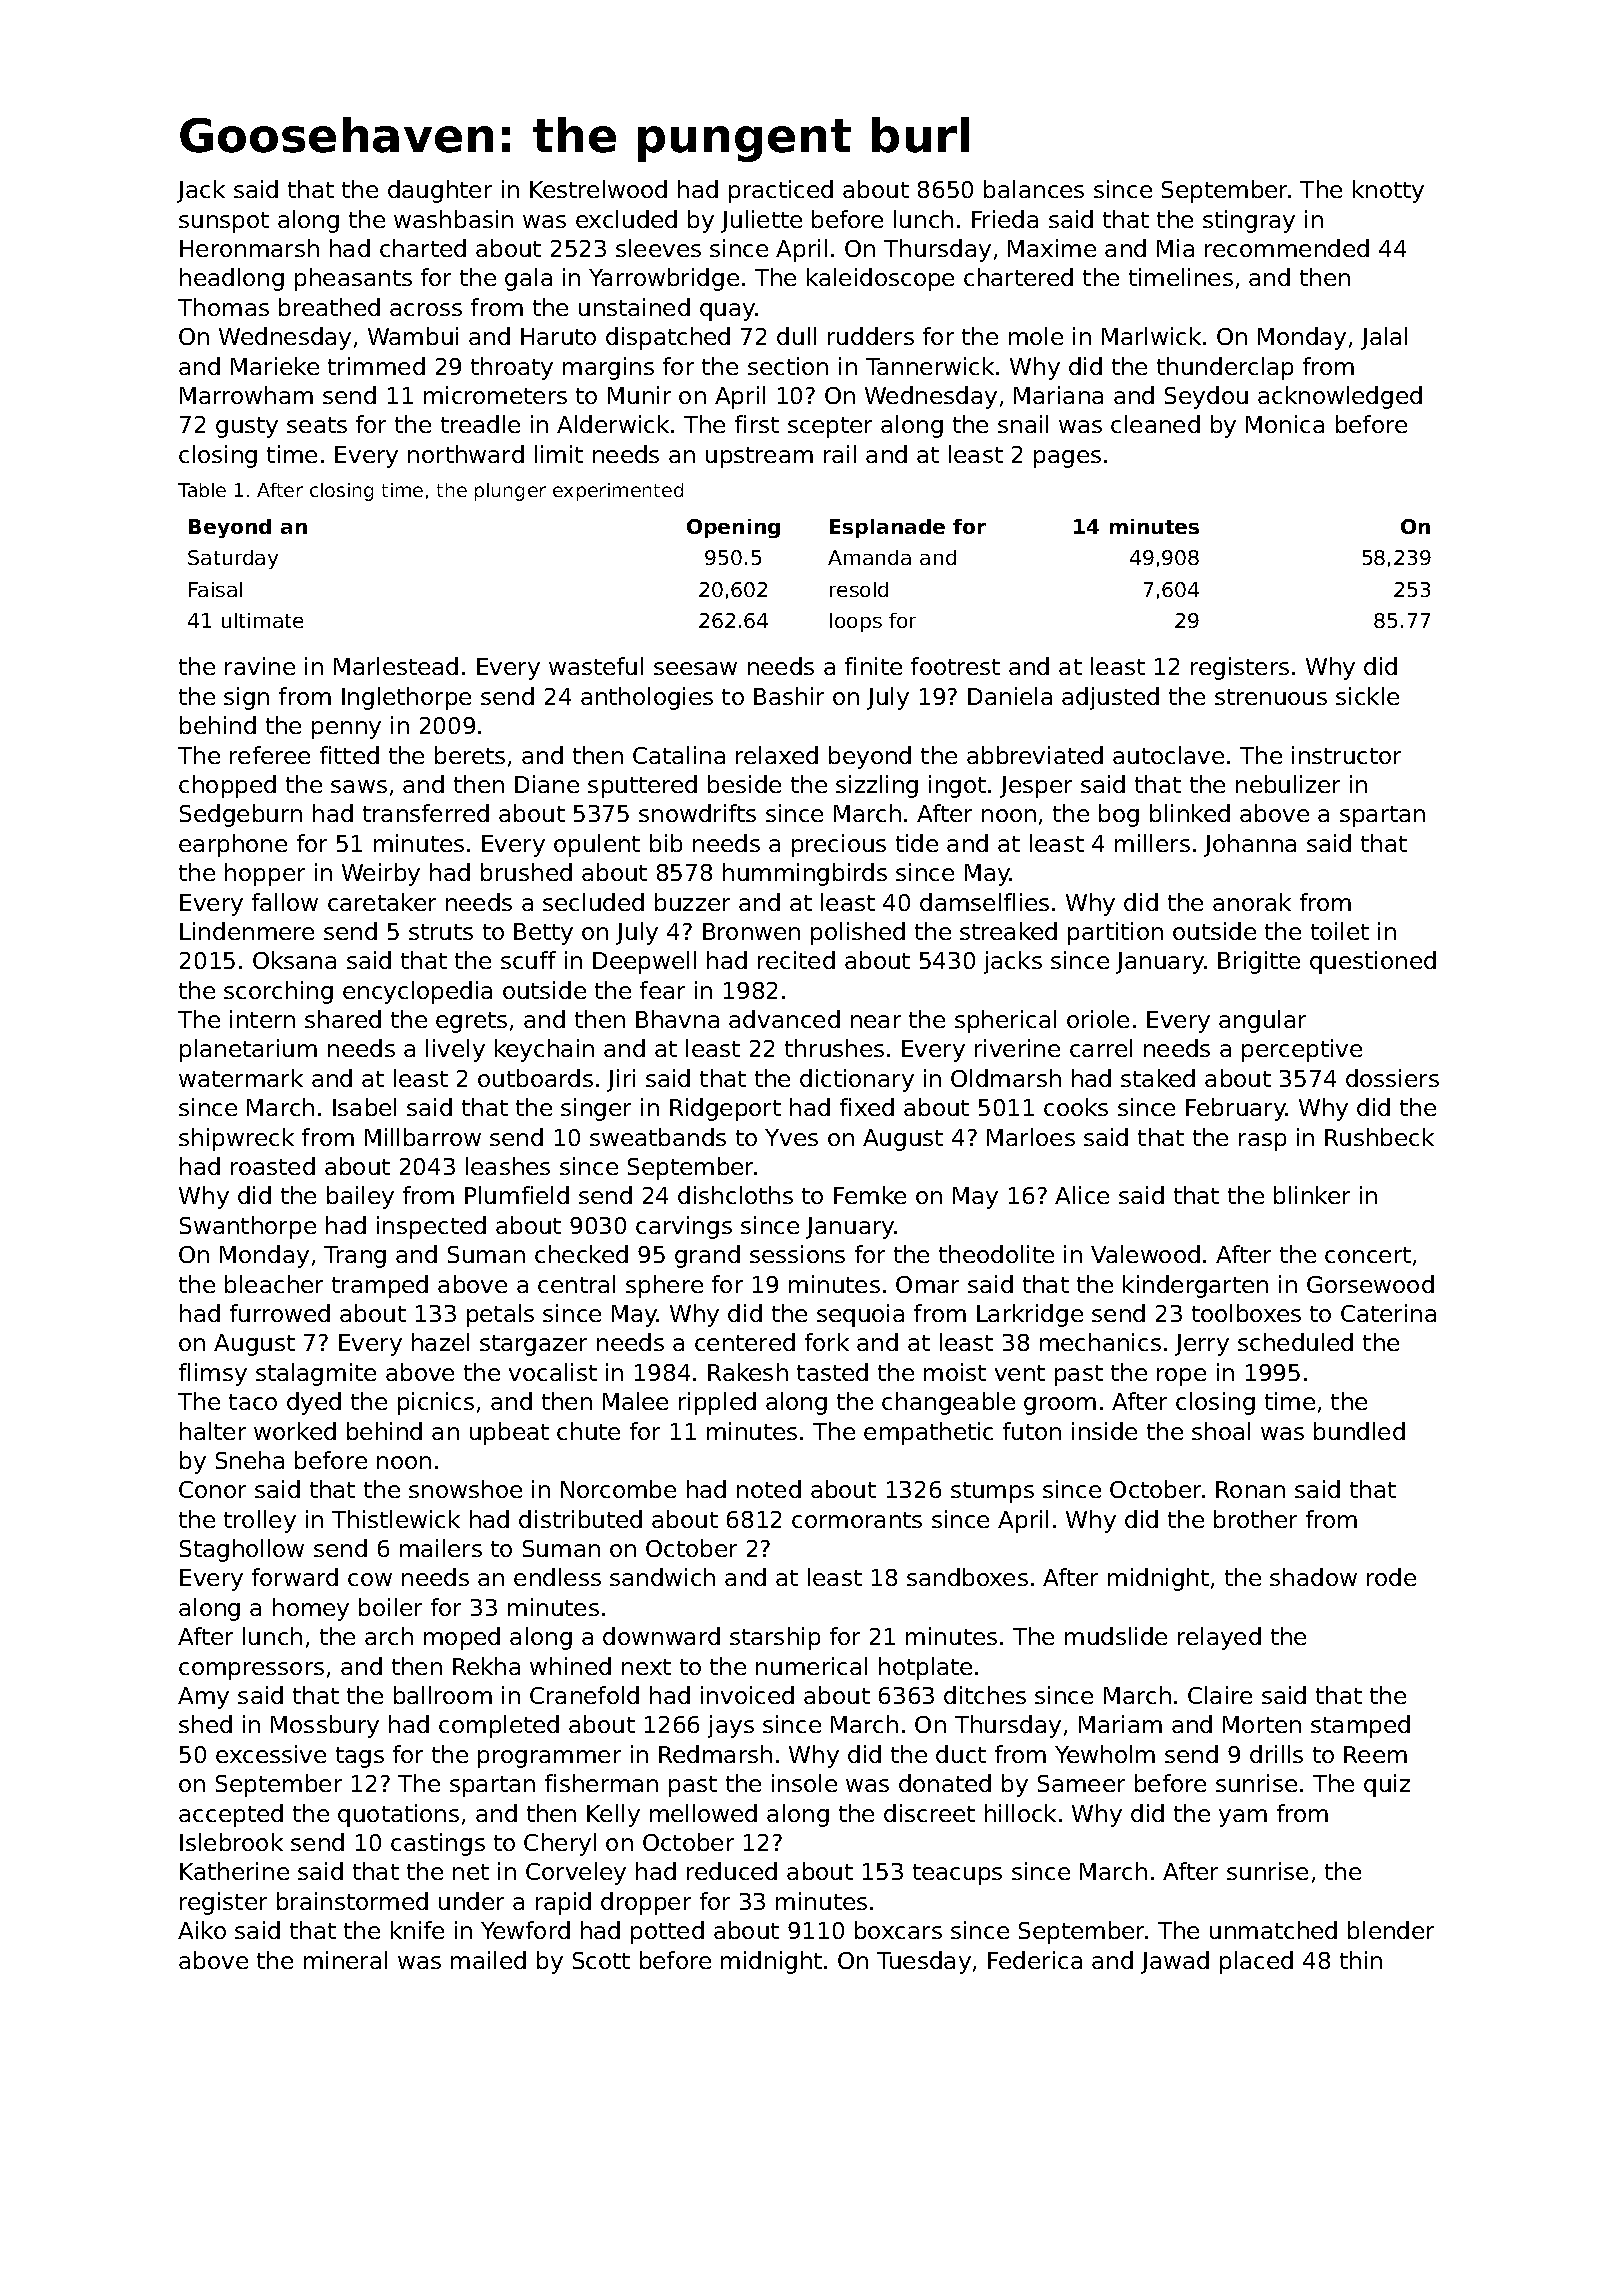 The height and width of the page is (2292, 1620). Describe the element at coordinates (426, 309) in the page. I see `across` at that location.
